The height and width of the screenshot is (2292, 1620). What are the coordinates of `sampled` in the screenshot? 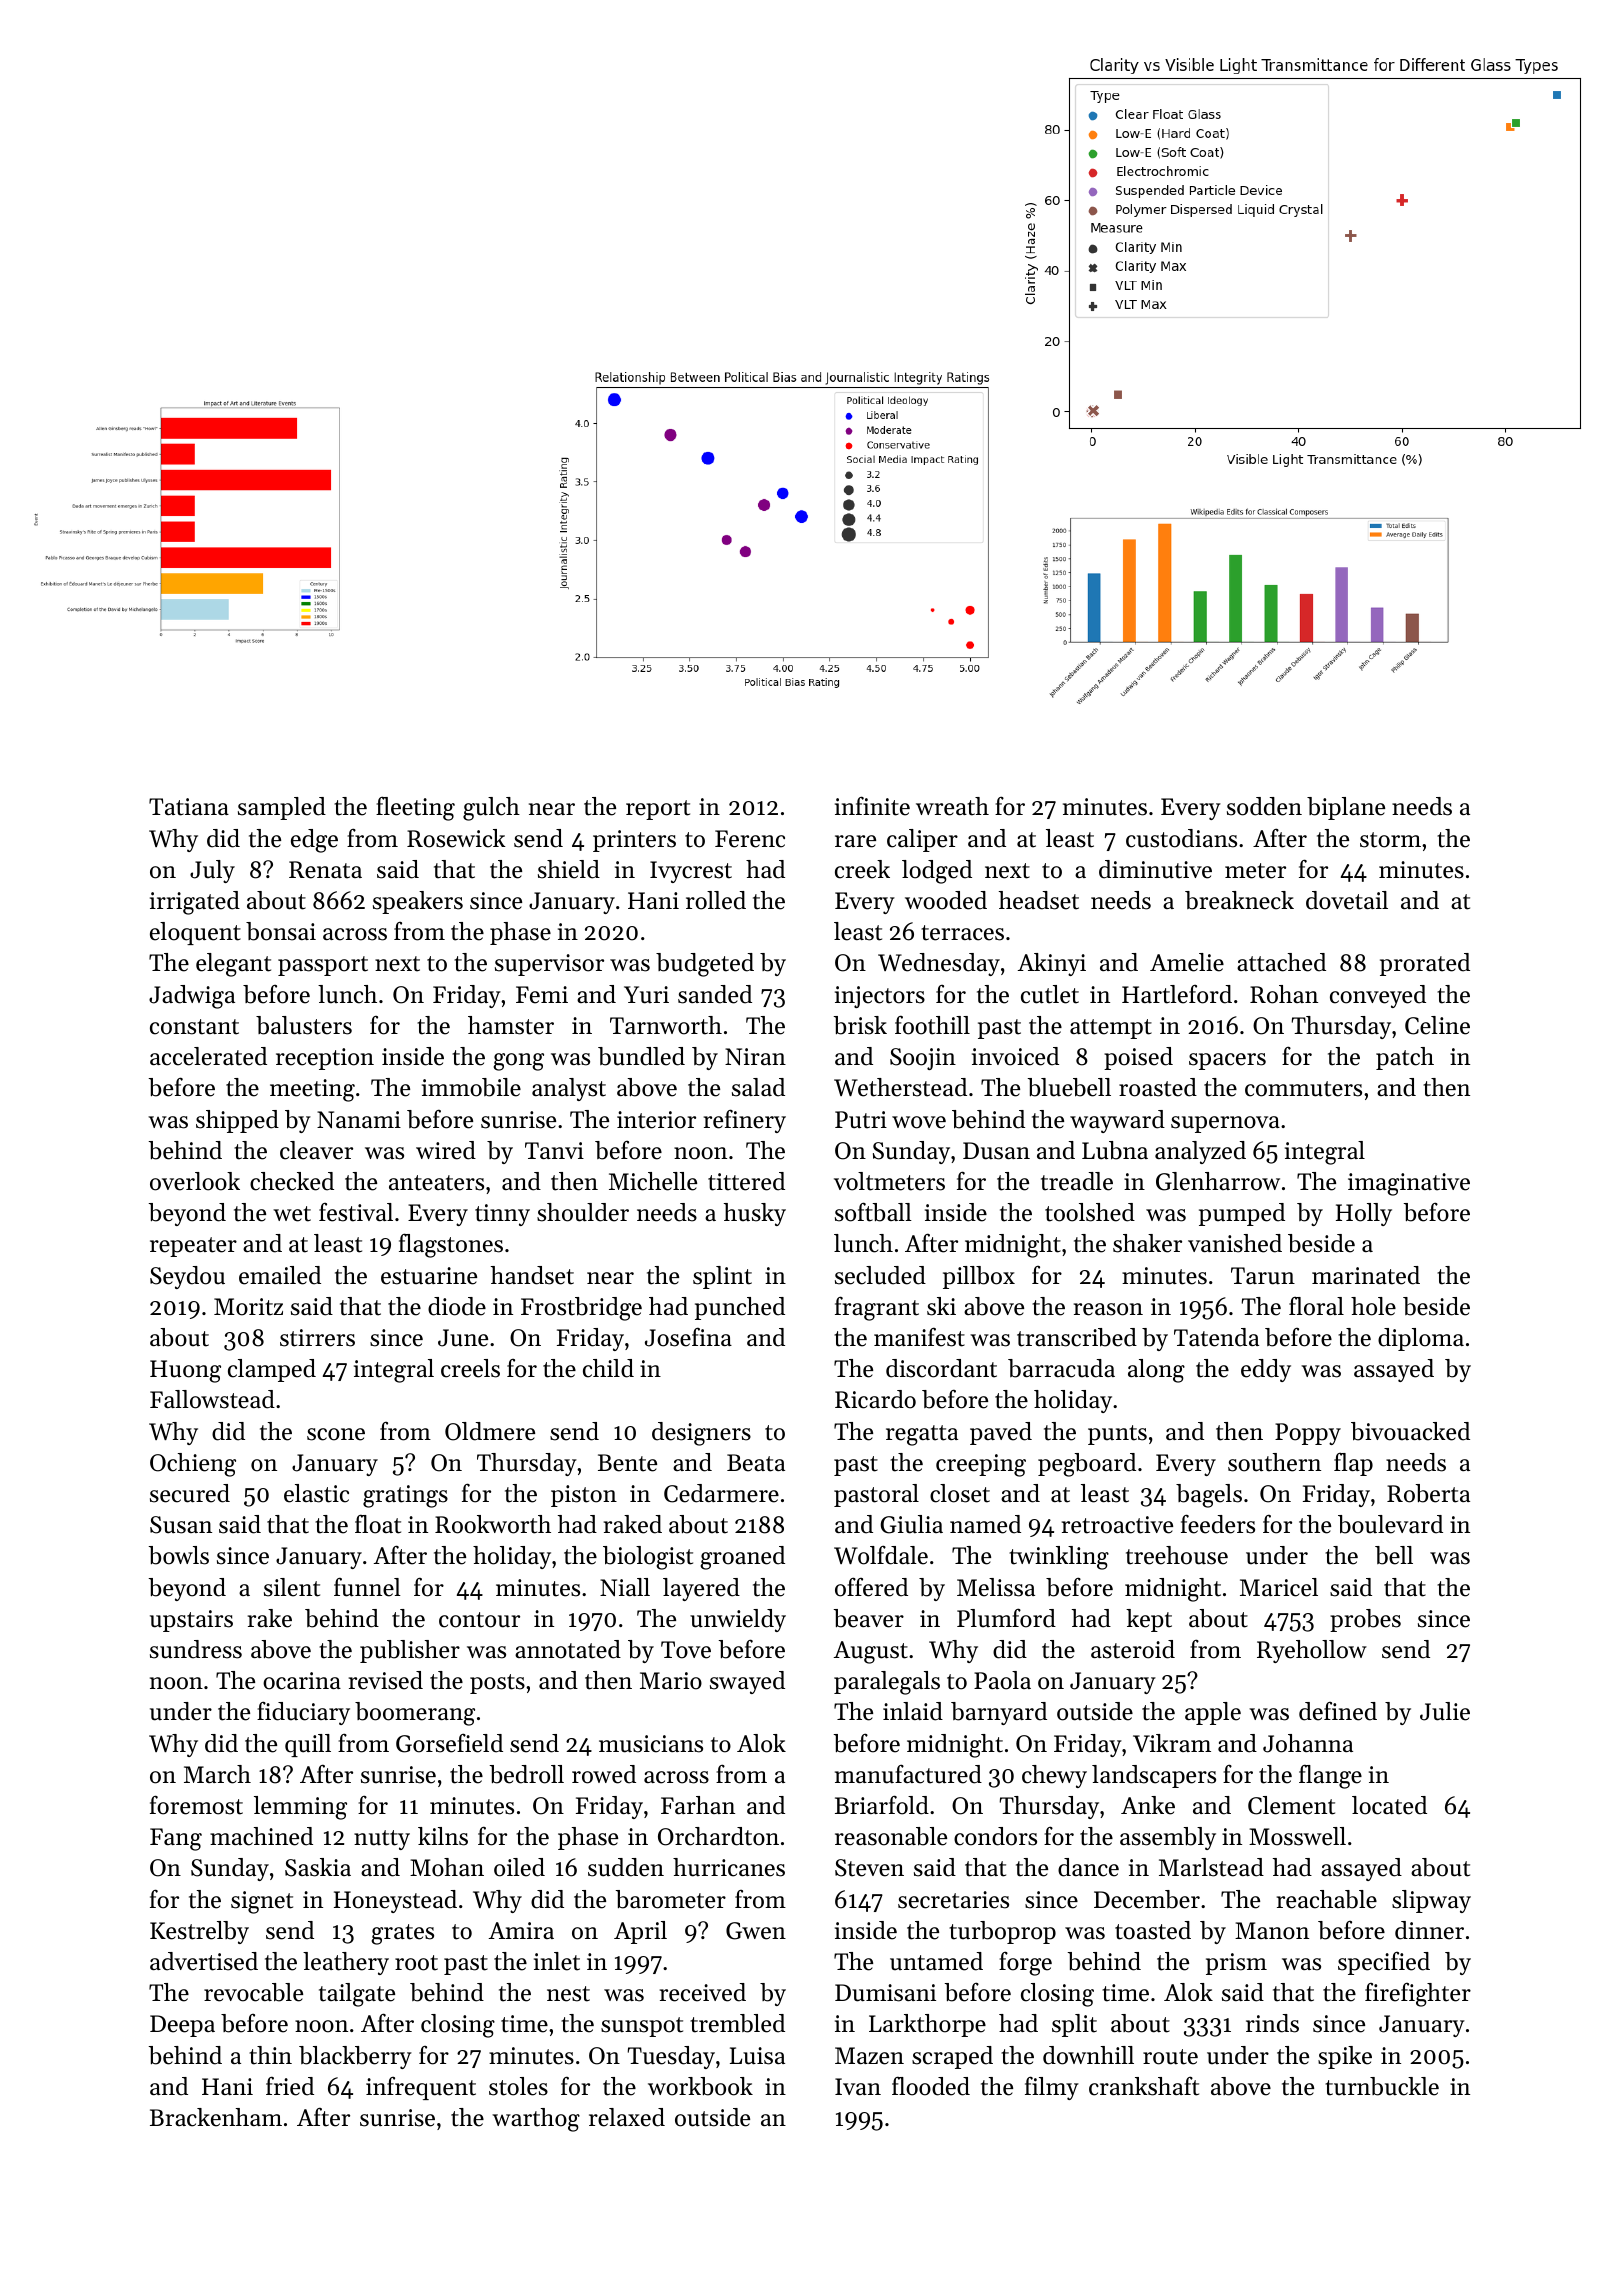 It's located at (282, 808).
